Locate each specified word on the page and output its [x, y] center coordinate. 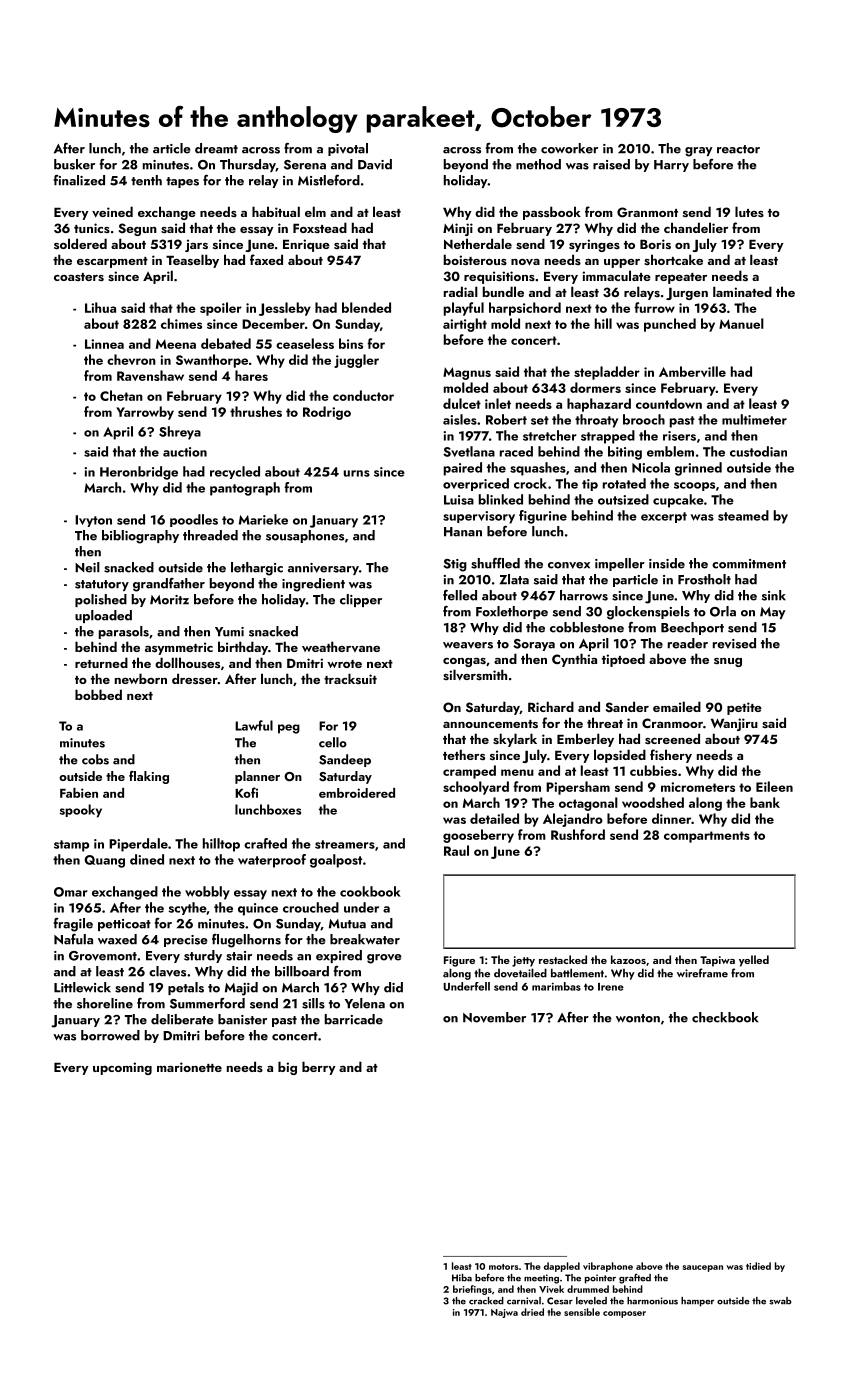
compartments [707, 837]
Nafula [73, 939]
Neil [87, 567]
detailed [494, 818]
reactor [738, 149]
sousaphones [305, 536]
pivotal [348, 149]
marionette [189, 1067]
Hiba [462, 1278]
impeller [620, 564]
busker [74, 164]
